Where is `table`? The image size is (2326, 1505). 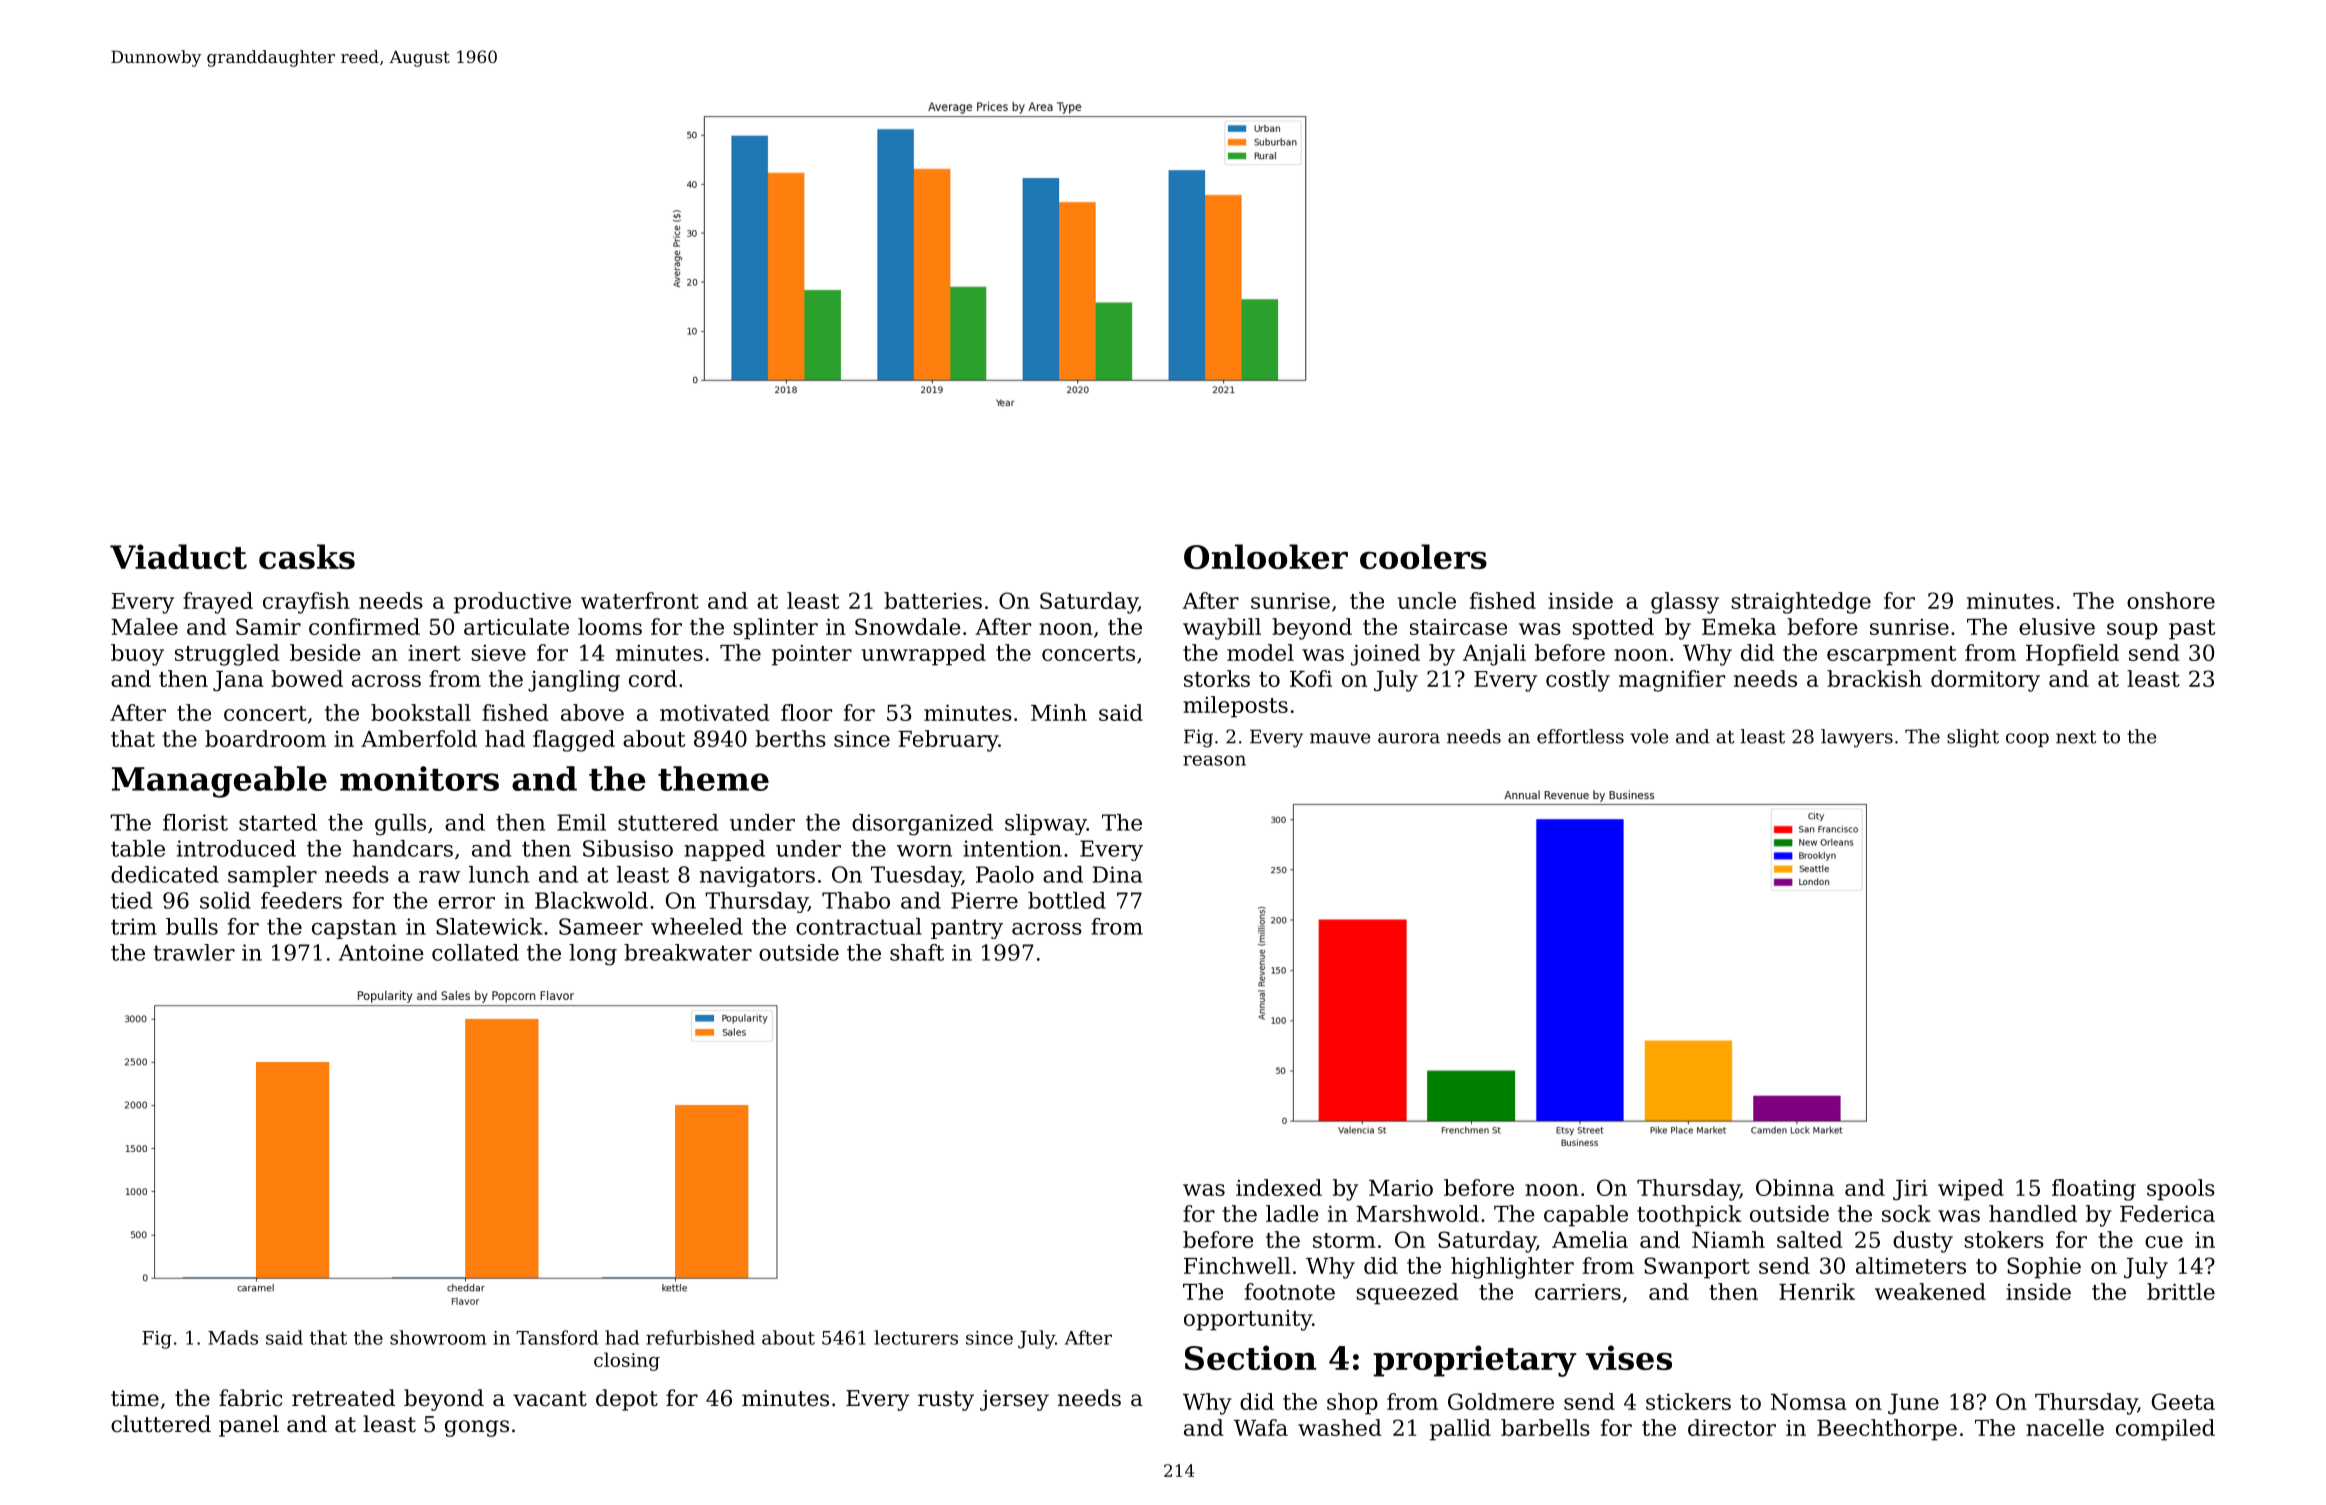
table is located at coordinates (138, 848).
